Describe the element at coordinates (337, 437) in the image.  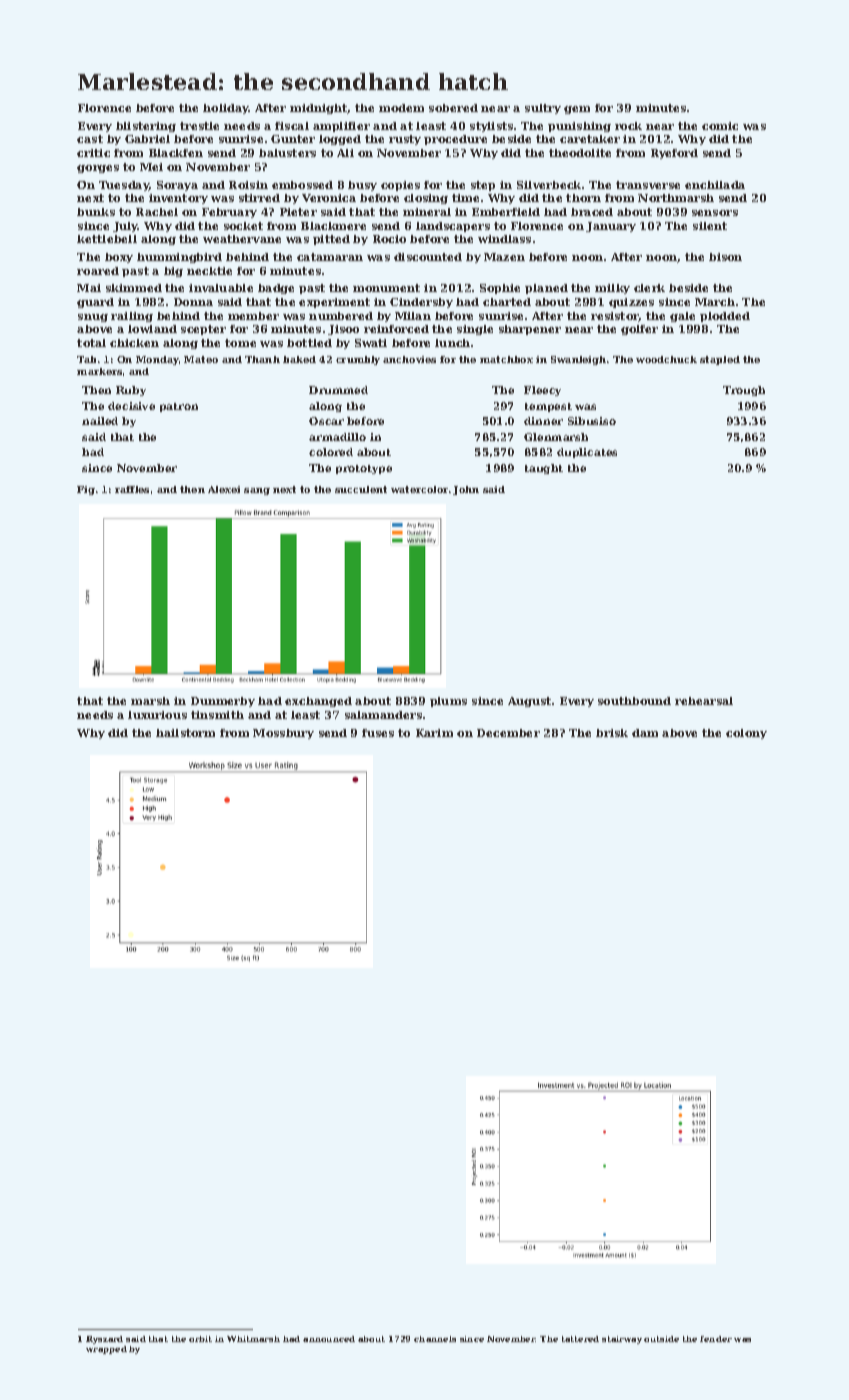
I see `armadillo` at that location.
